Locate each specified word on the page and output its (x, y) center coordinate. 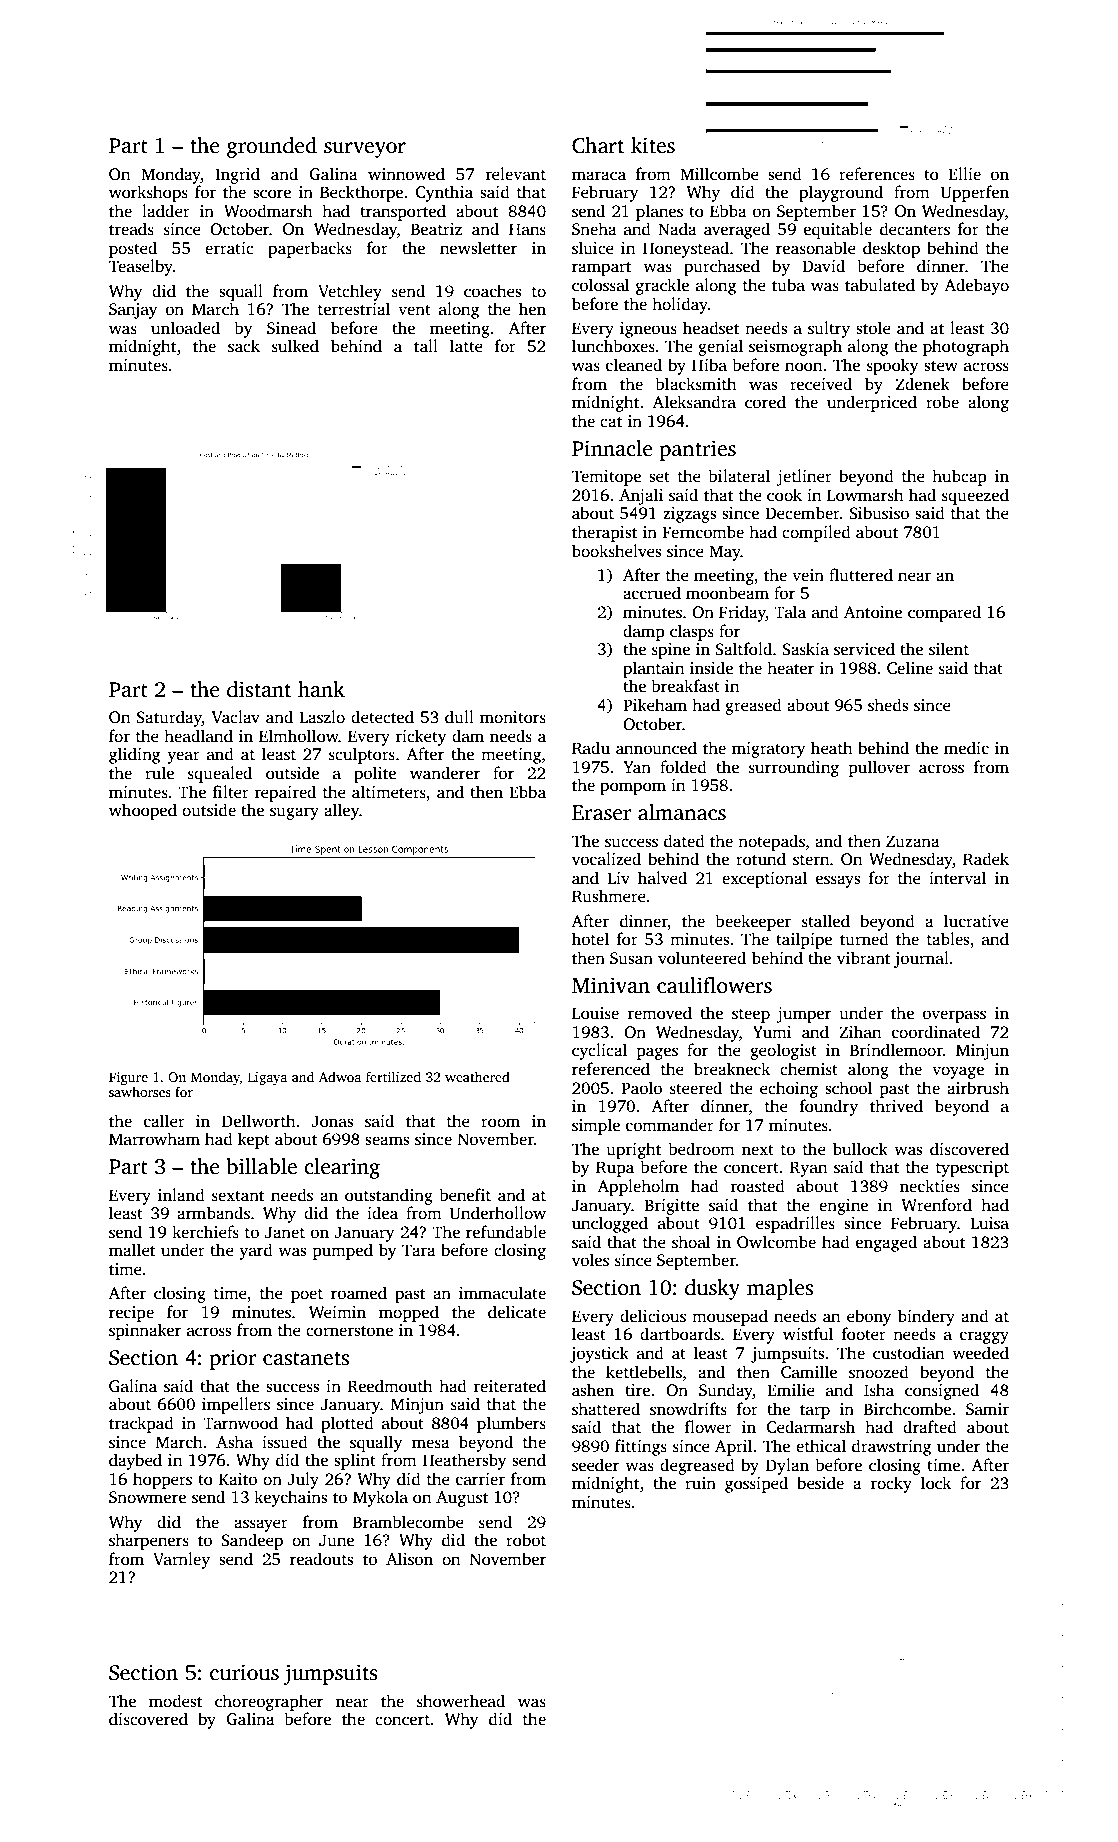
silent (949, 649)
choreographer (269, 1702)
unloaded (185, 328)
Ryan (808, 1169)
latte (466, 346)
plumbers (511, 1424)
